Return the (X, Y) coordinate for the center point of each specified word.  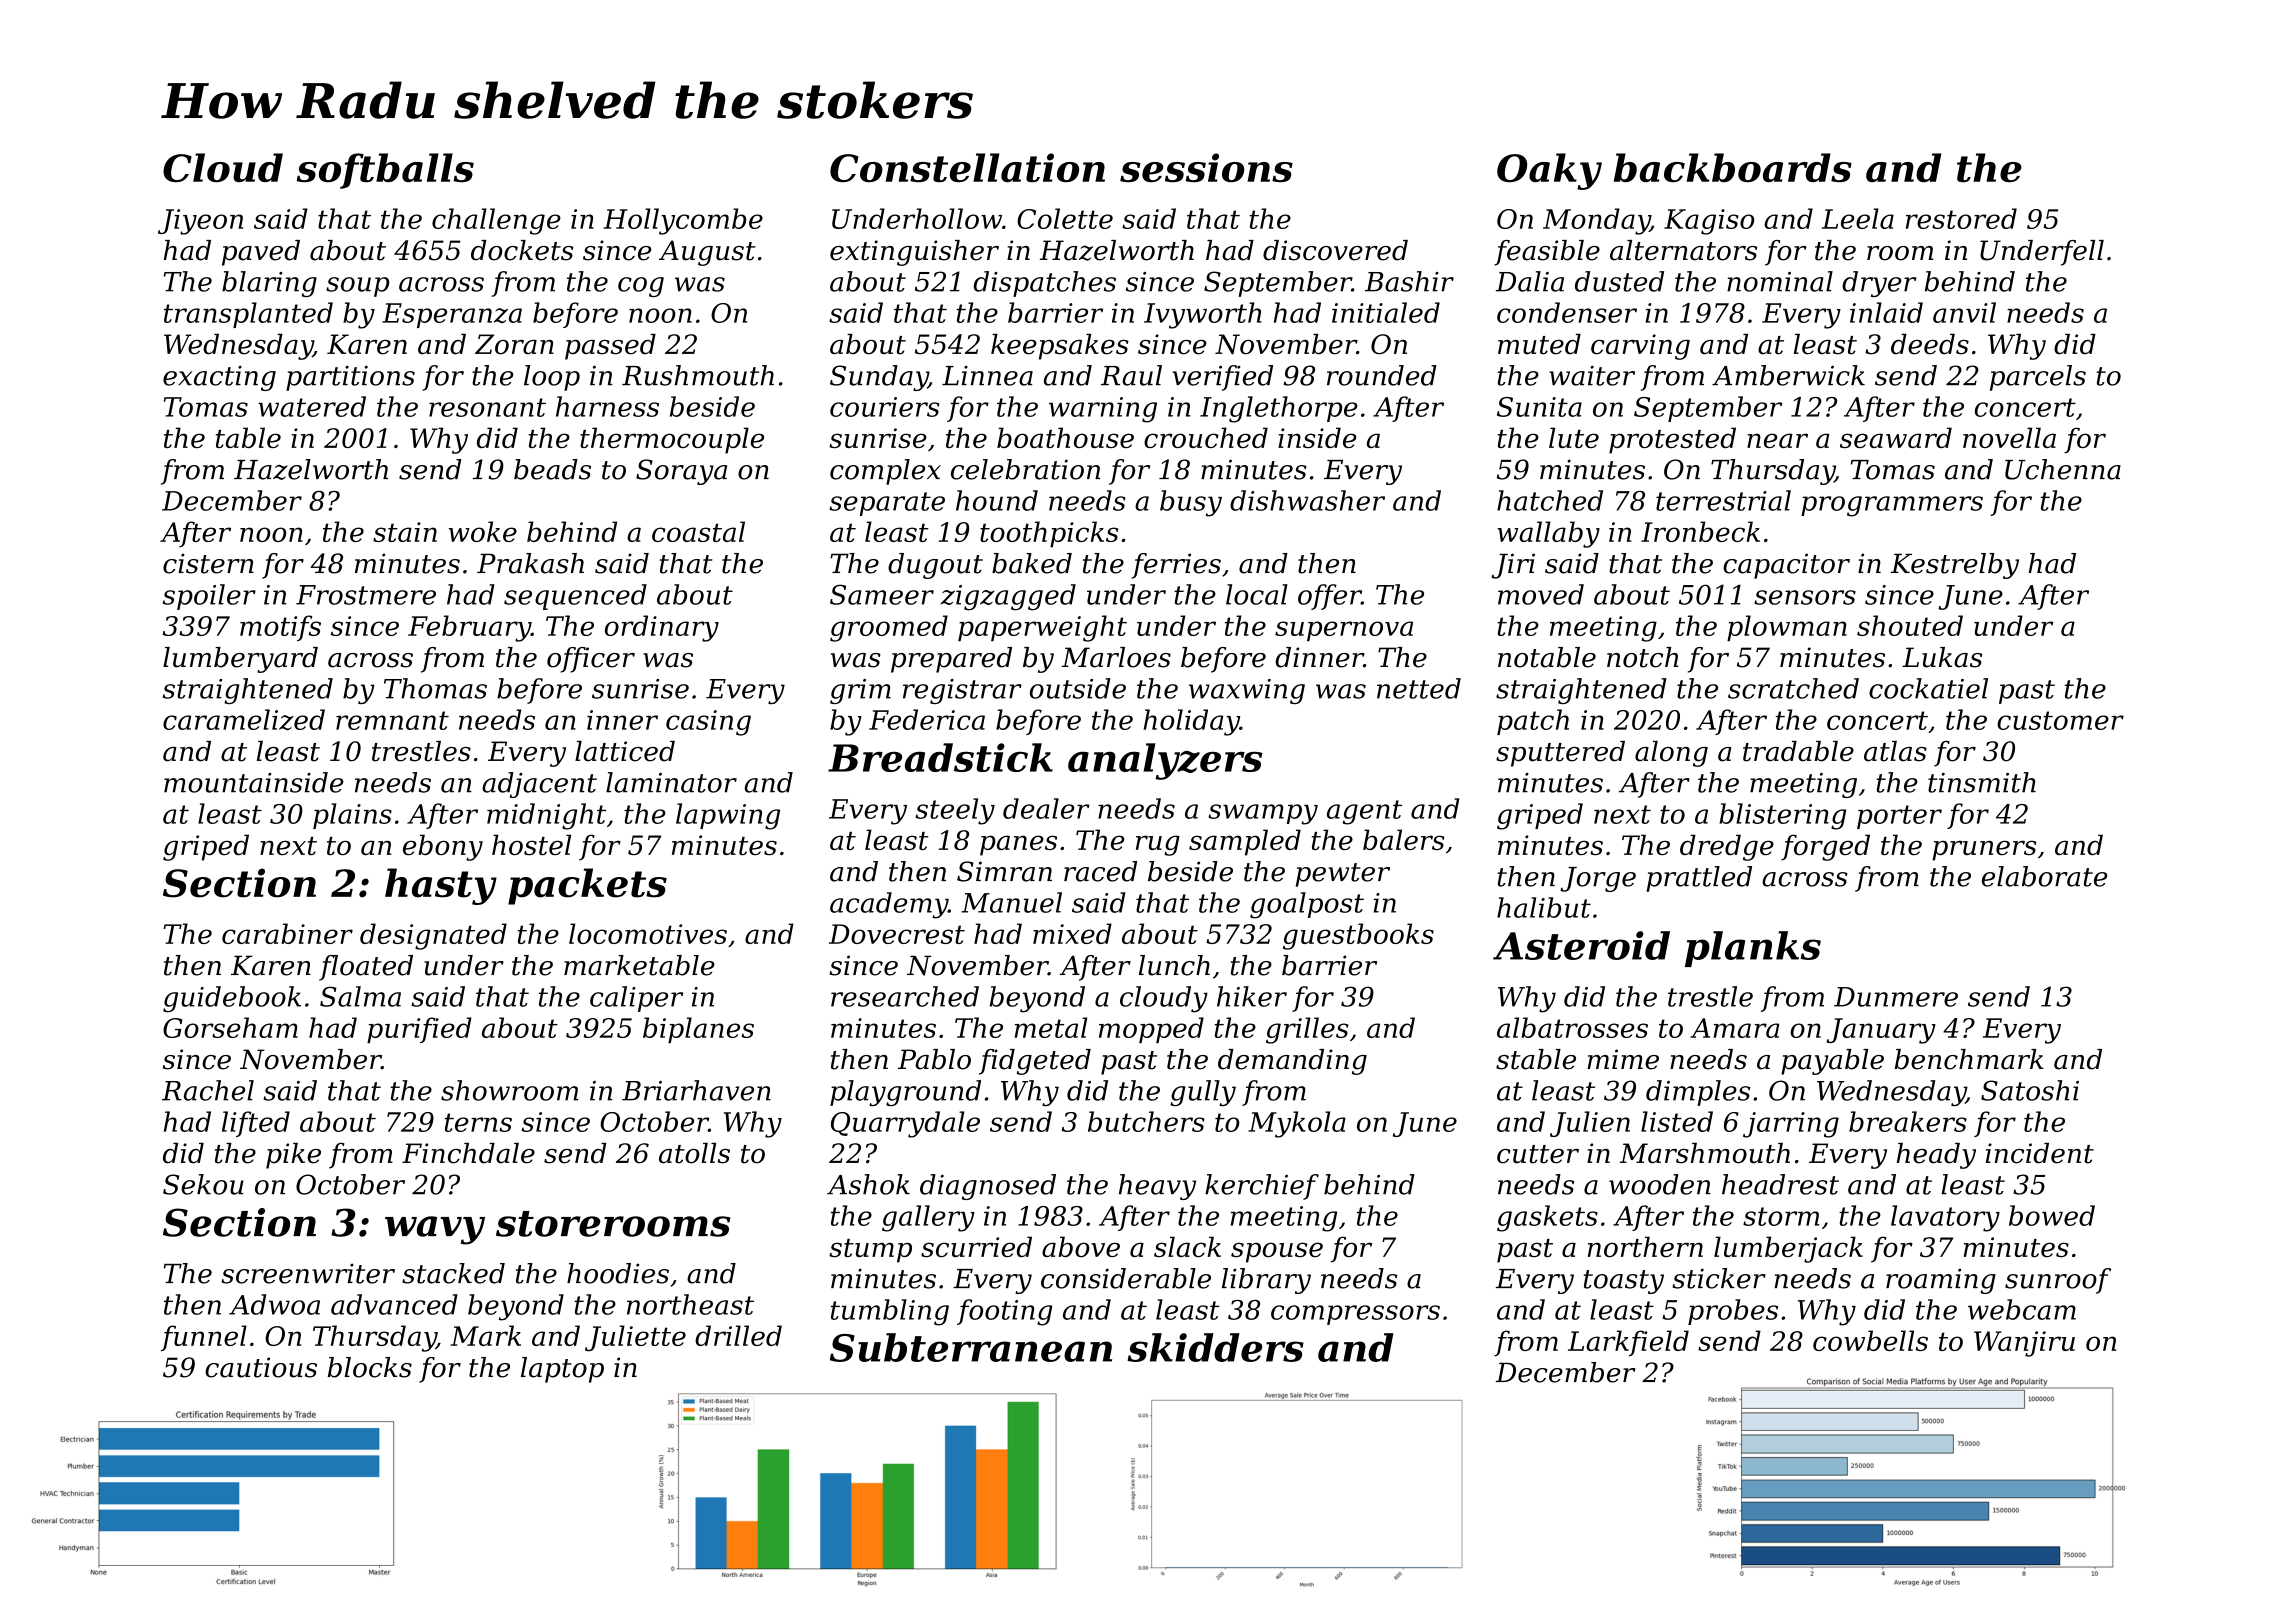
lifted (256, 1124)
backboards (1733, 167)
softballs (385, 171)
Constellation (967, 167)
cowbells (1870, 1340)
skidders (1215, 1347)
